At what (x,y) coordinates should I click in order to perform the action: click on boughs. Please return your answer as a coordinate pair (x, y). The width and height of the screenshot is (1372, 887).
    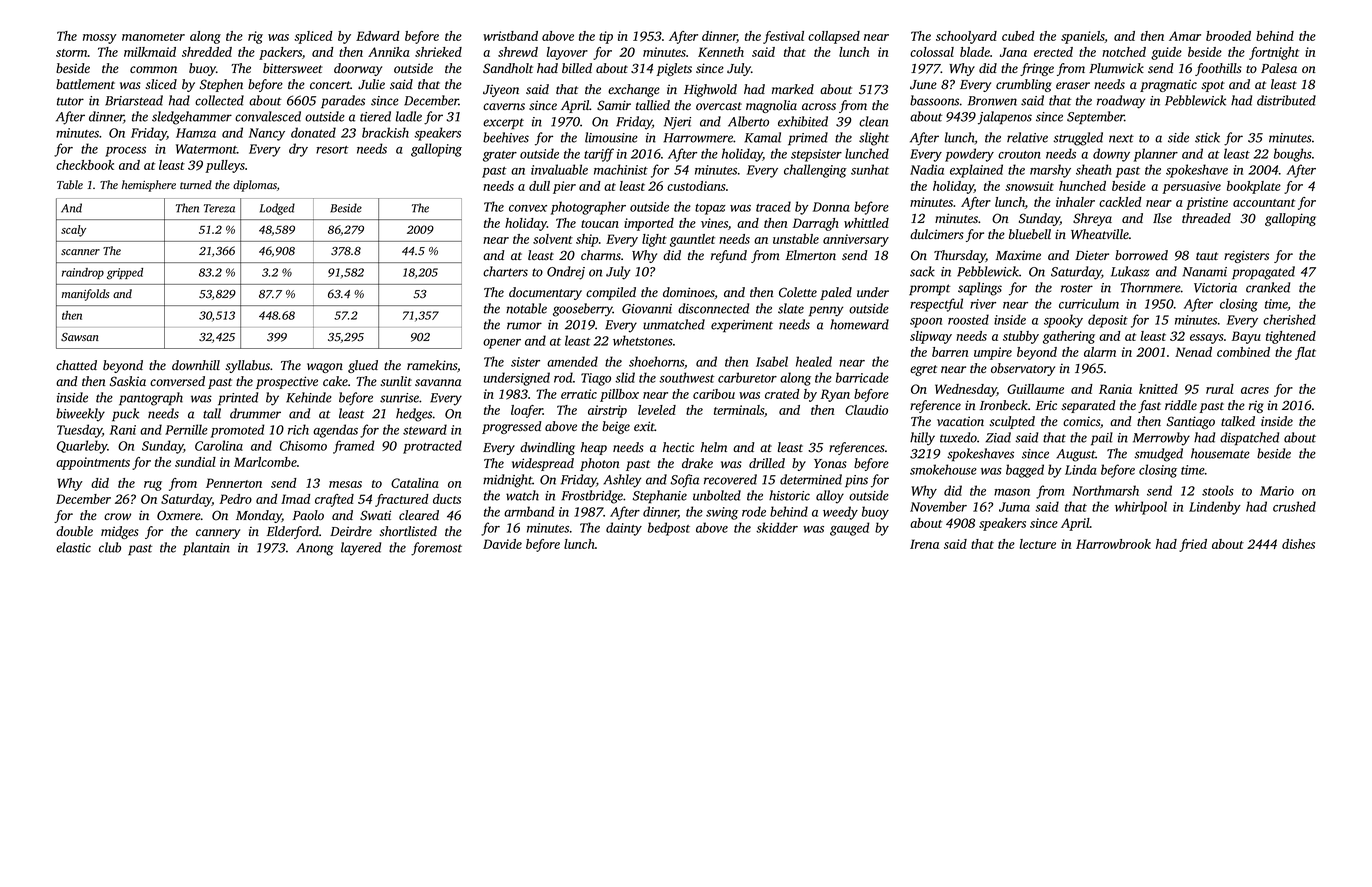
    Looking at the image, I should click on (1293, 155).
